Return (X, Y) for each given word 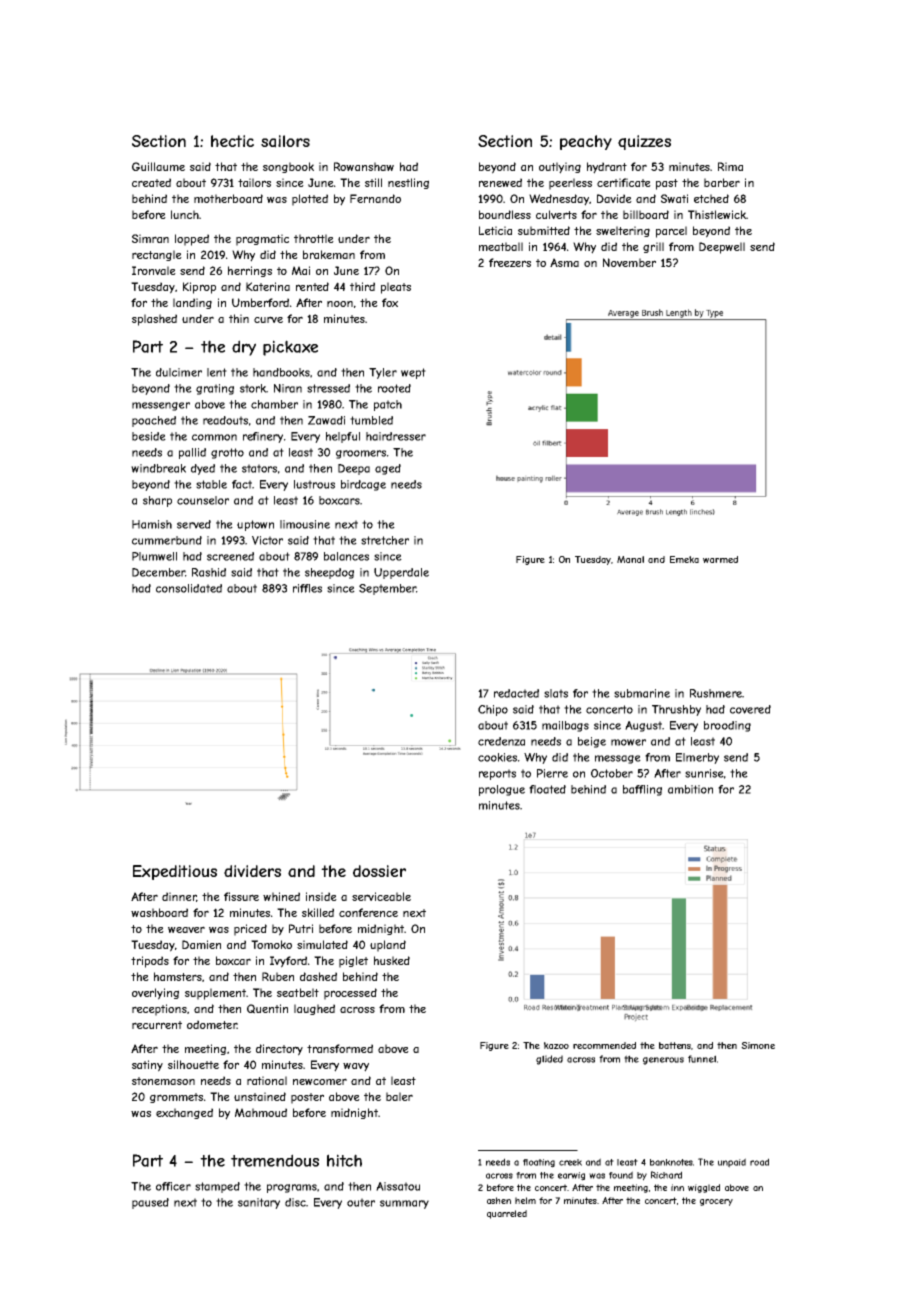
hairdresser (396, 436)
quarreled (507, 1214)
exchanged (184, 1113)
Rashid (209, 572)
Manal (630, 559)
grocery (716, 1202)
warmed (720, 559)
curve (268, 319)
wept (413, 373)
